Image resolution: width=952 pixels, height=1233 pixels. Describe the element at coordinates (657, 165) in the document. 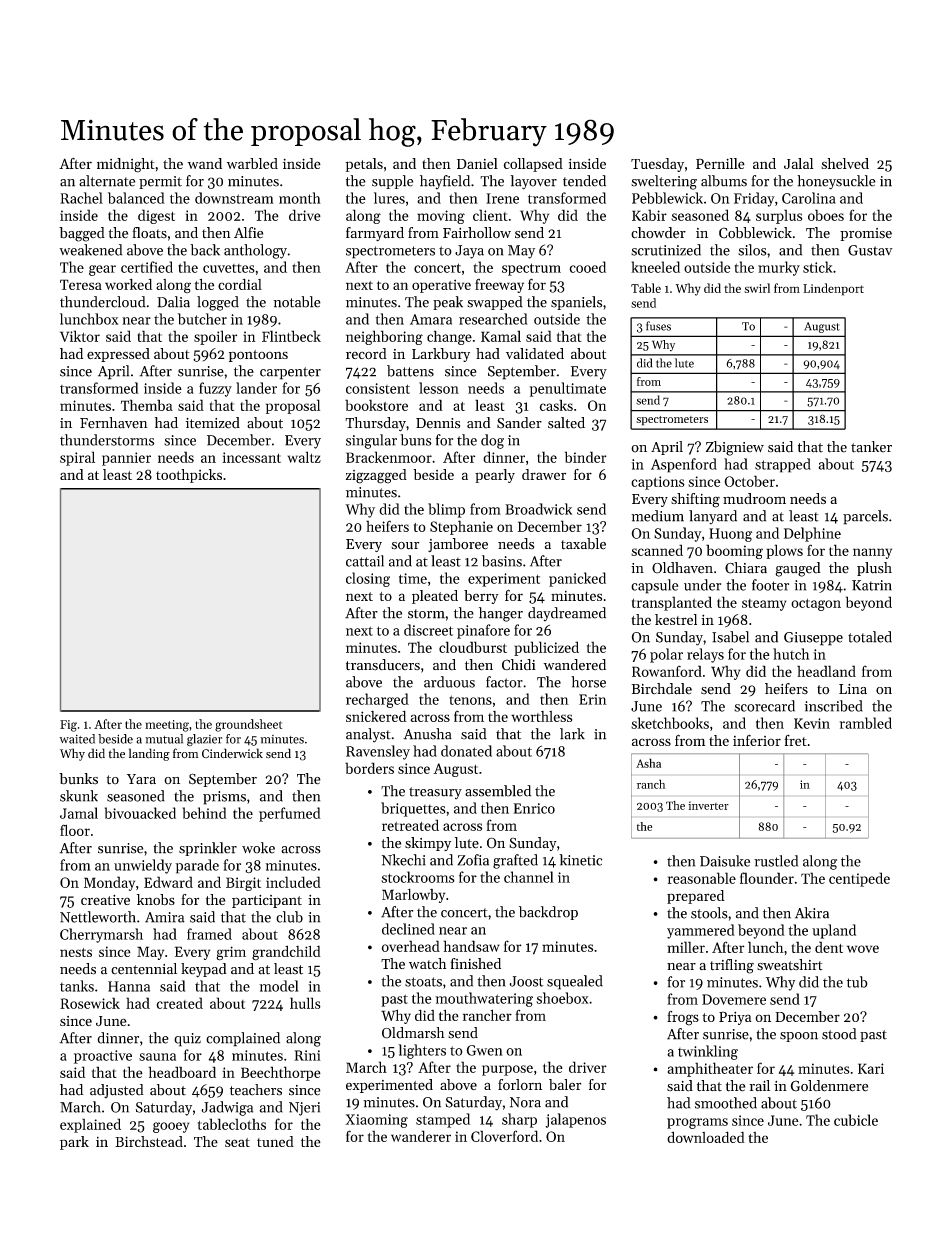

I see `Tuesday` at that location.
